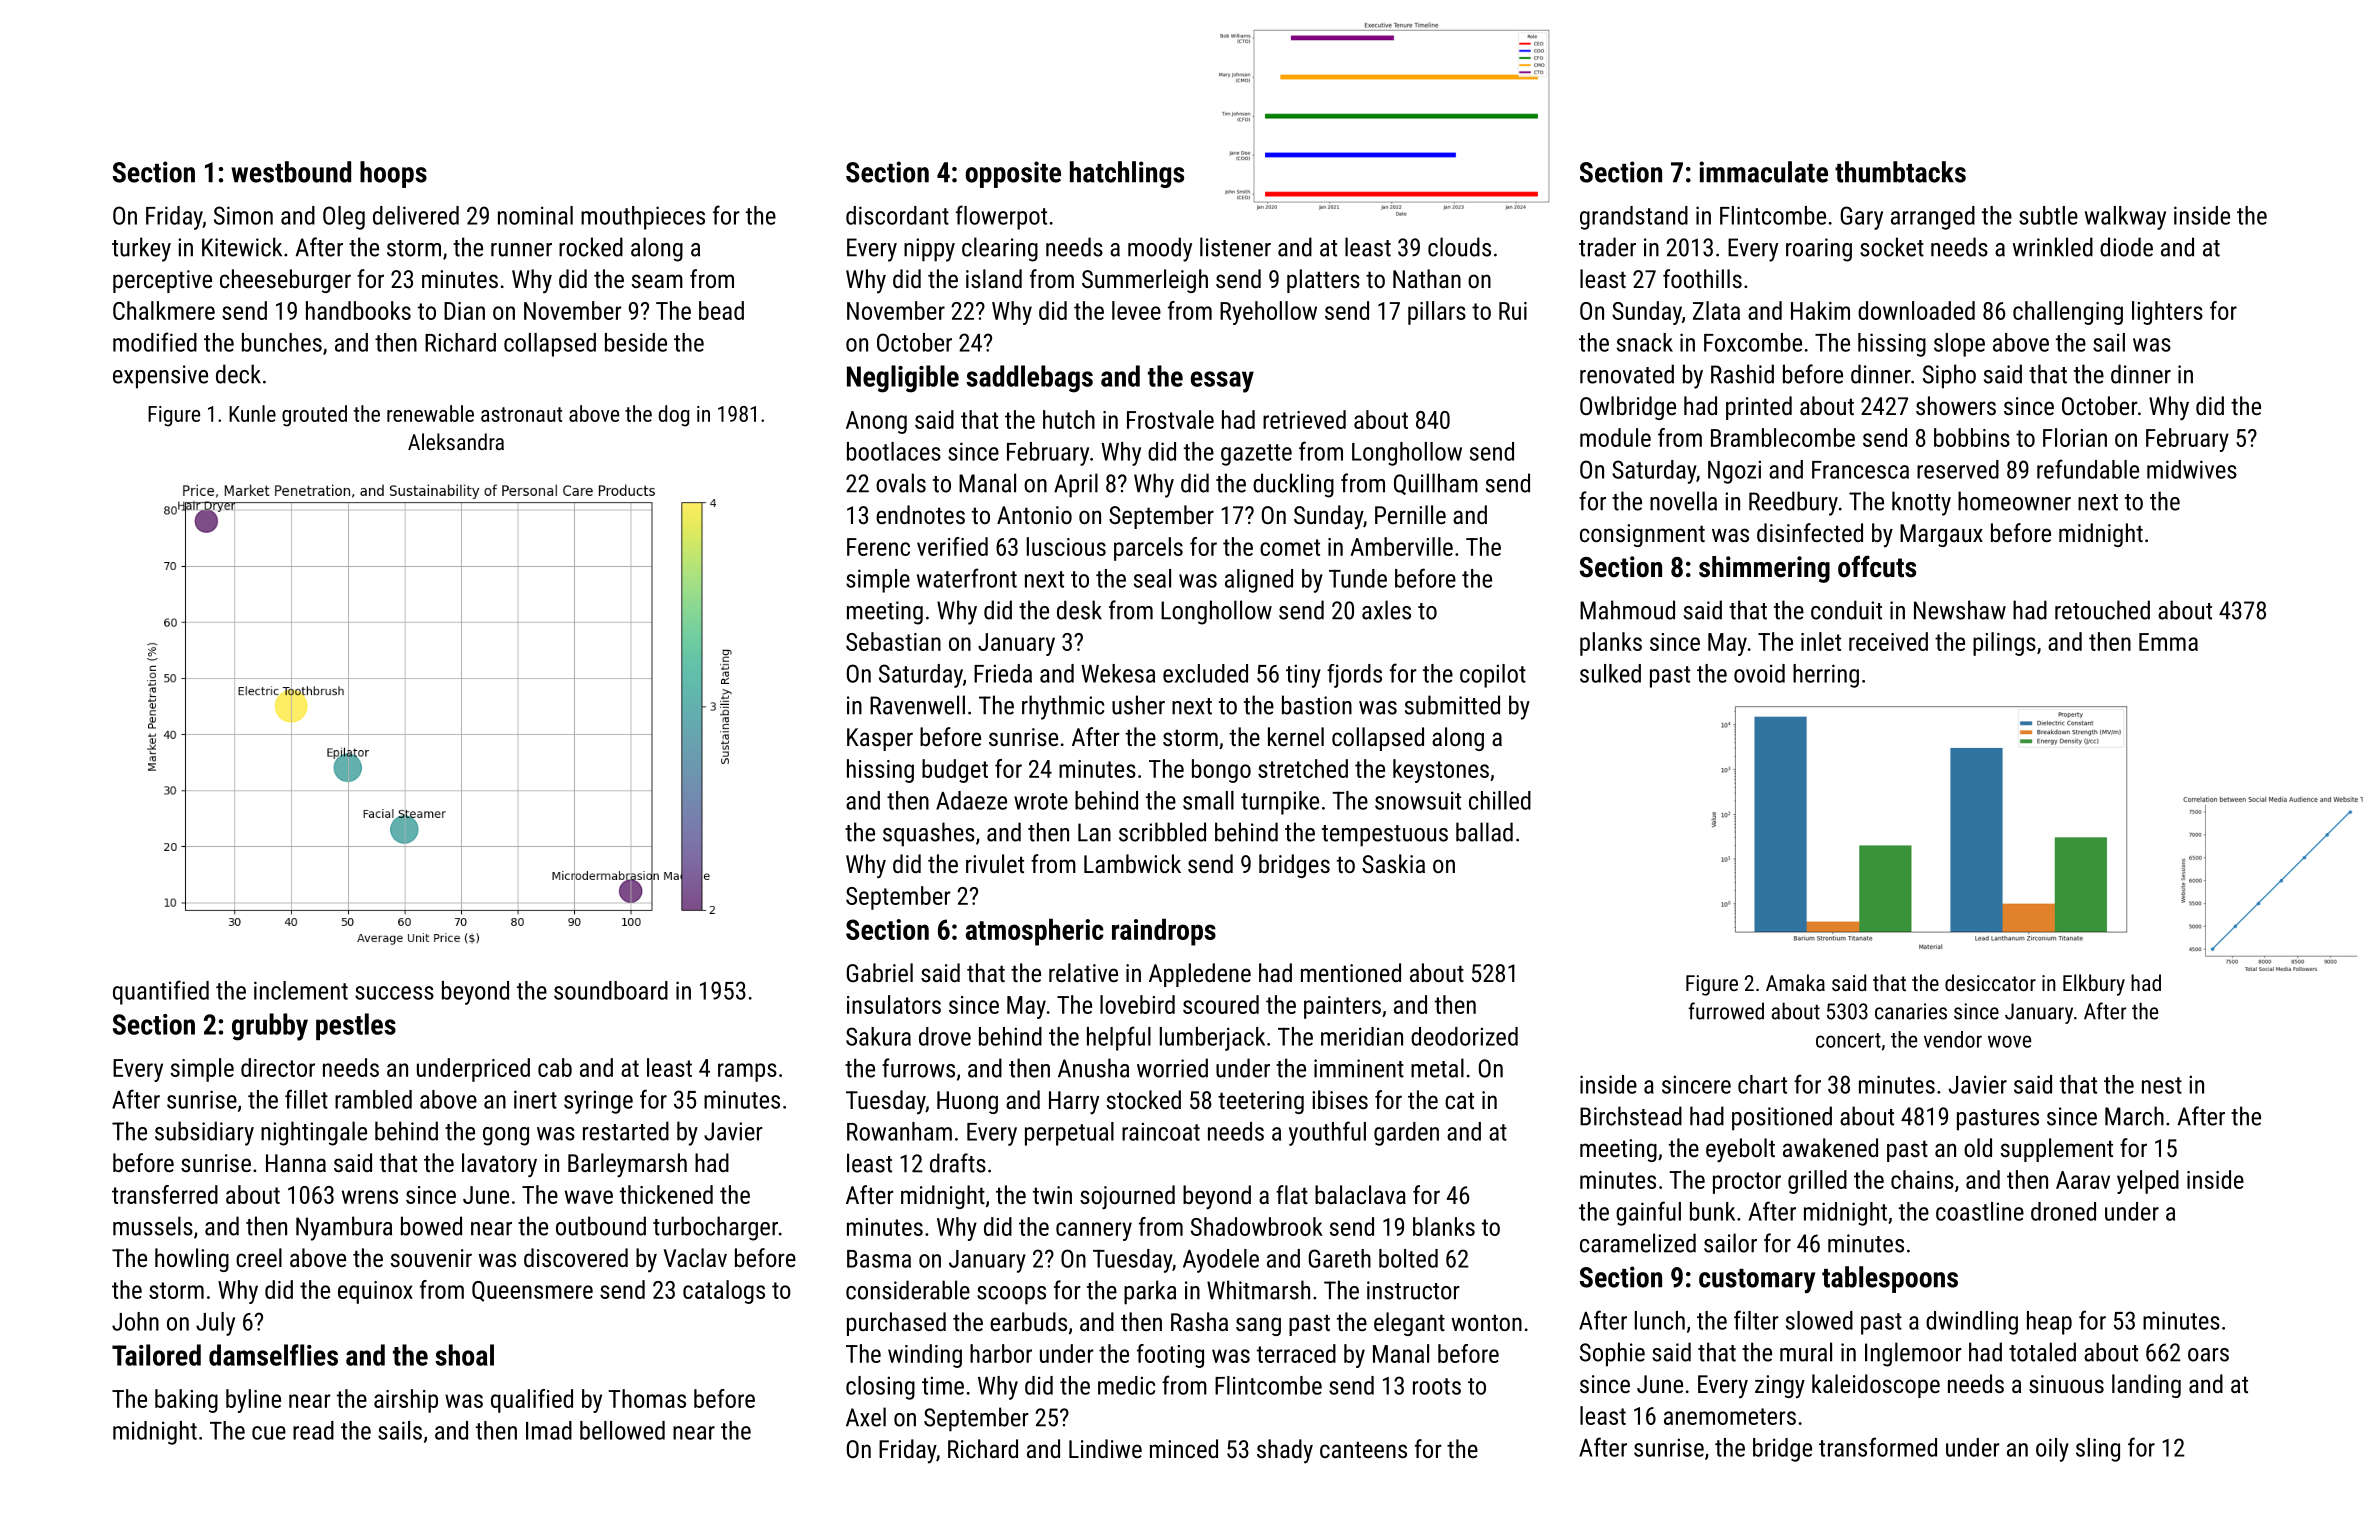 This document has width=2380, height=1540. Describe the element at coordinates (2094, 985) in the document. I see `Elkbury` at that location.
